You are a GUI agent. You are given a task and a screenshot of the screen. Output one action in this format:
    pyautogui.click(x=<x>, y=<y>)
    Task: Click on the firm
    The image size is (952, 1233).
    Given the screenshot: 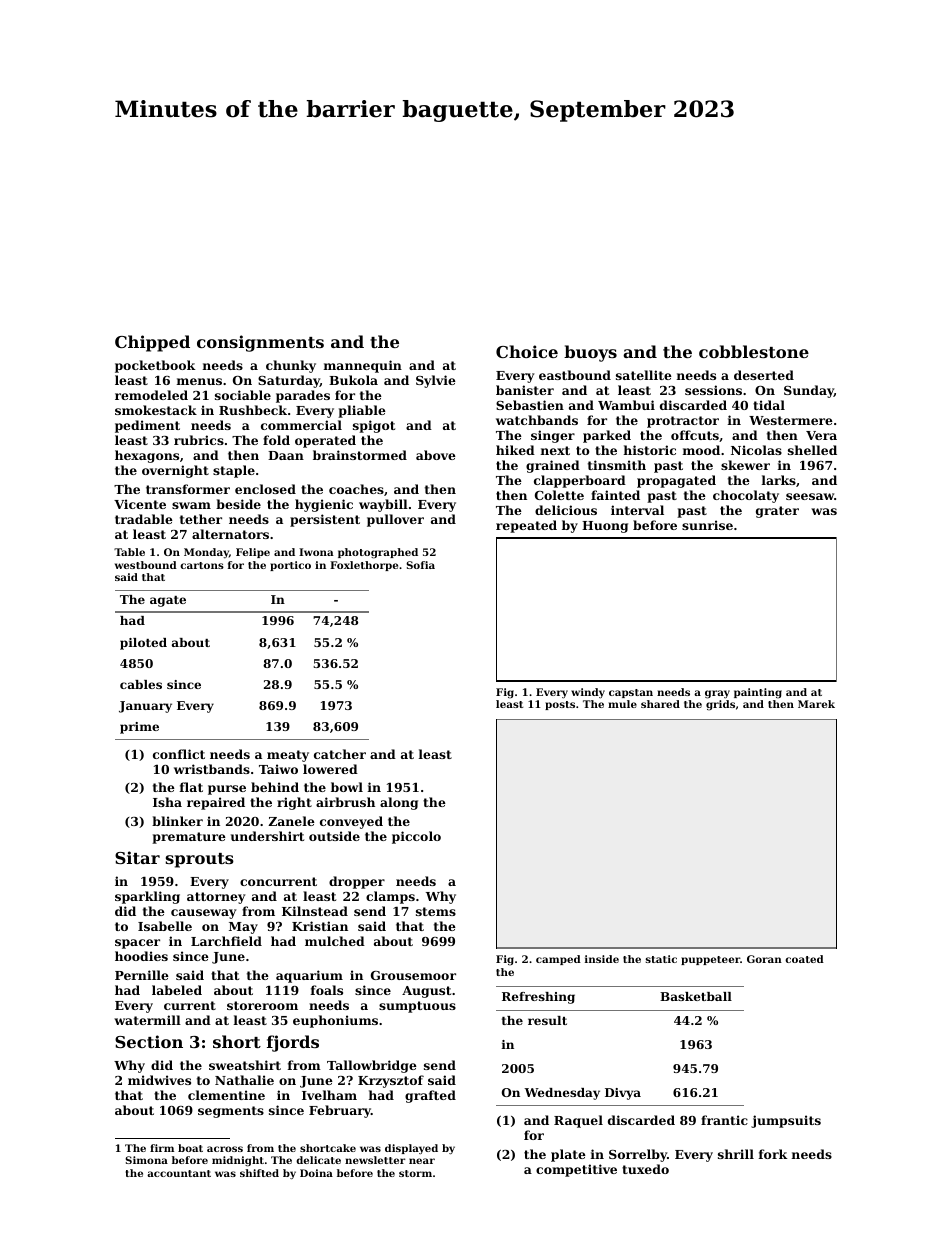 What is the action you would take?
    pyautogui.click(x=162, y=1148)
